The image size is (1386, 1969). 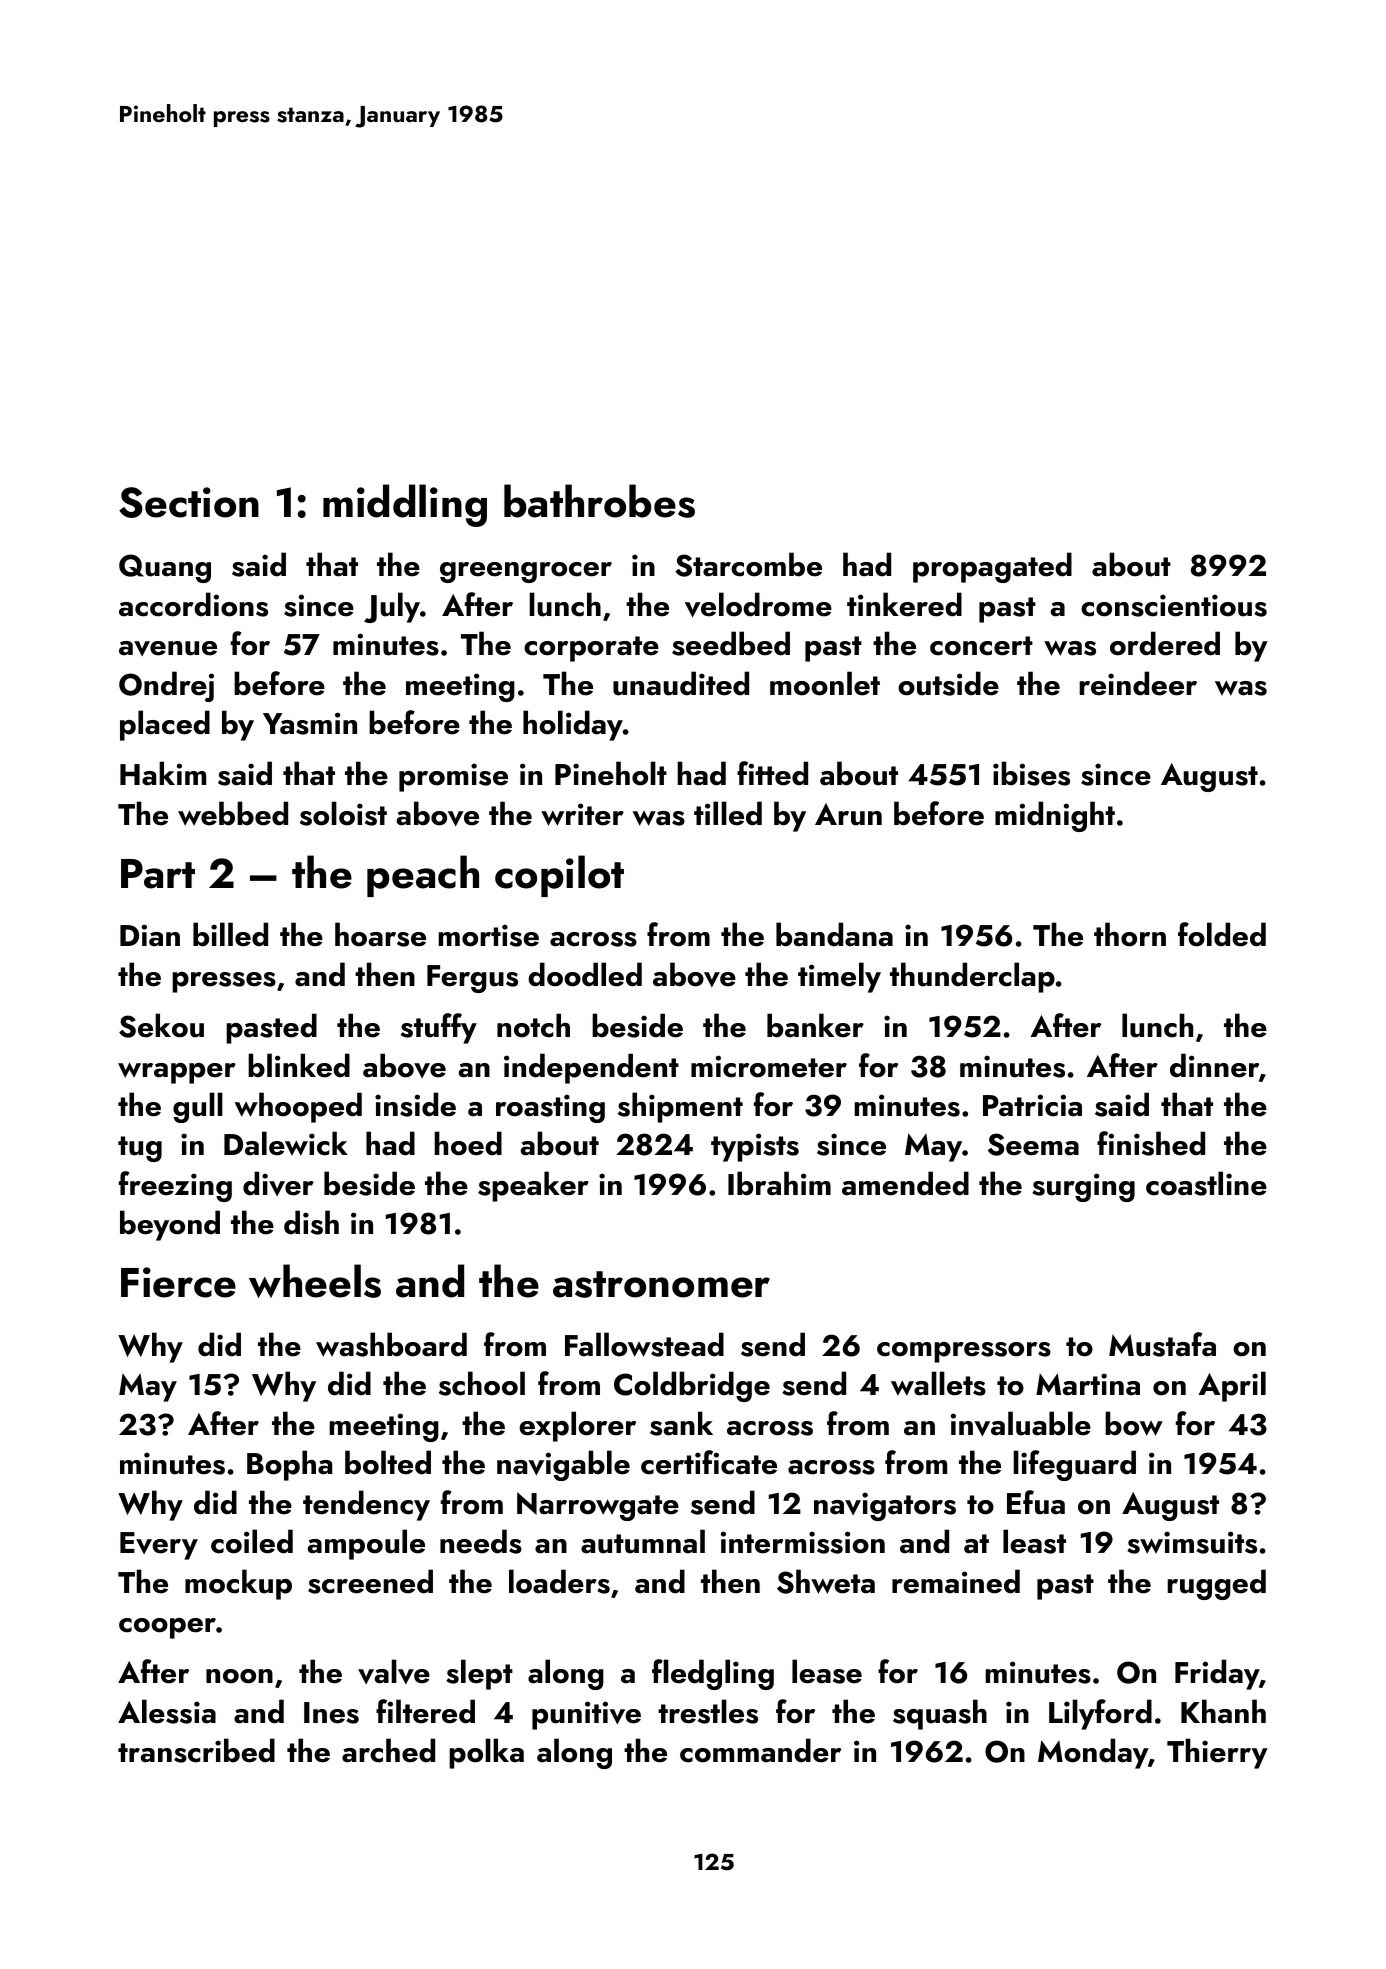 What do you see at coordinates (1093, 1753) in the screenshot?
I see `Monday` at bounding box center [1093, 1753].
